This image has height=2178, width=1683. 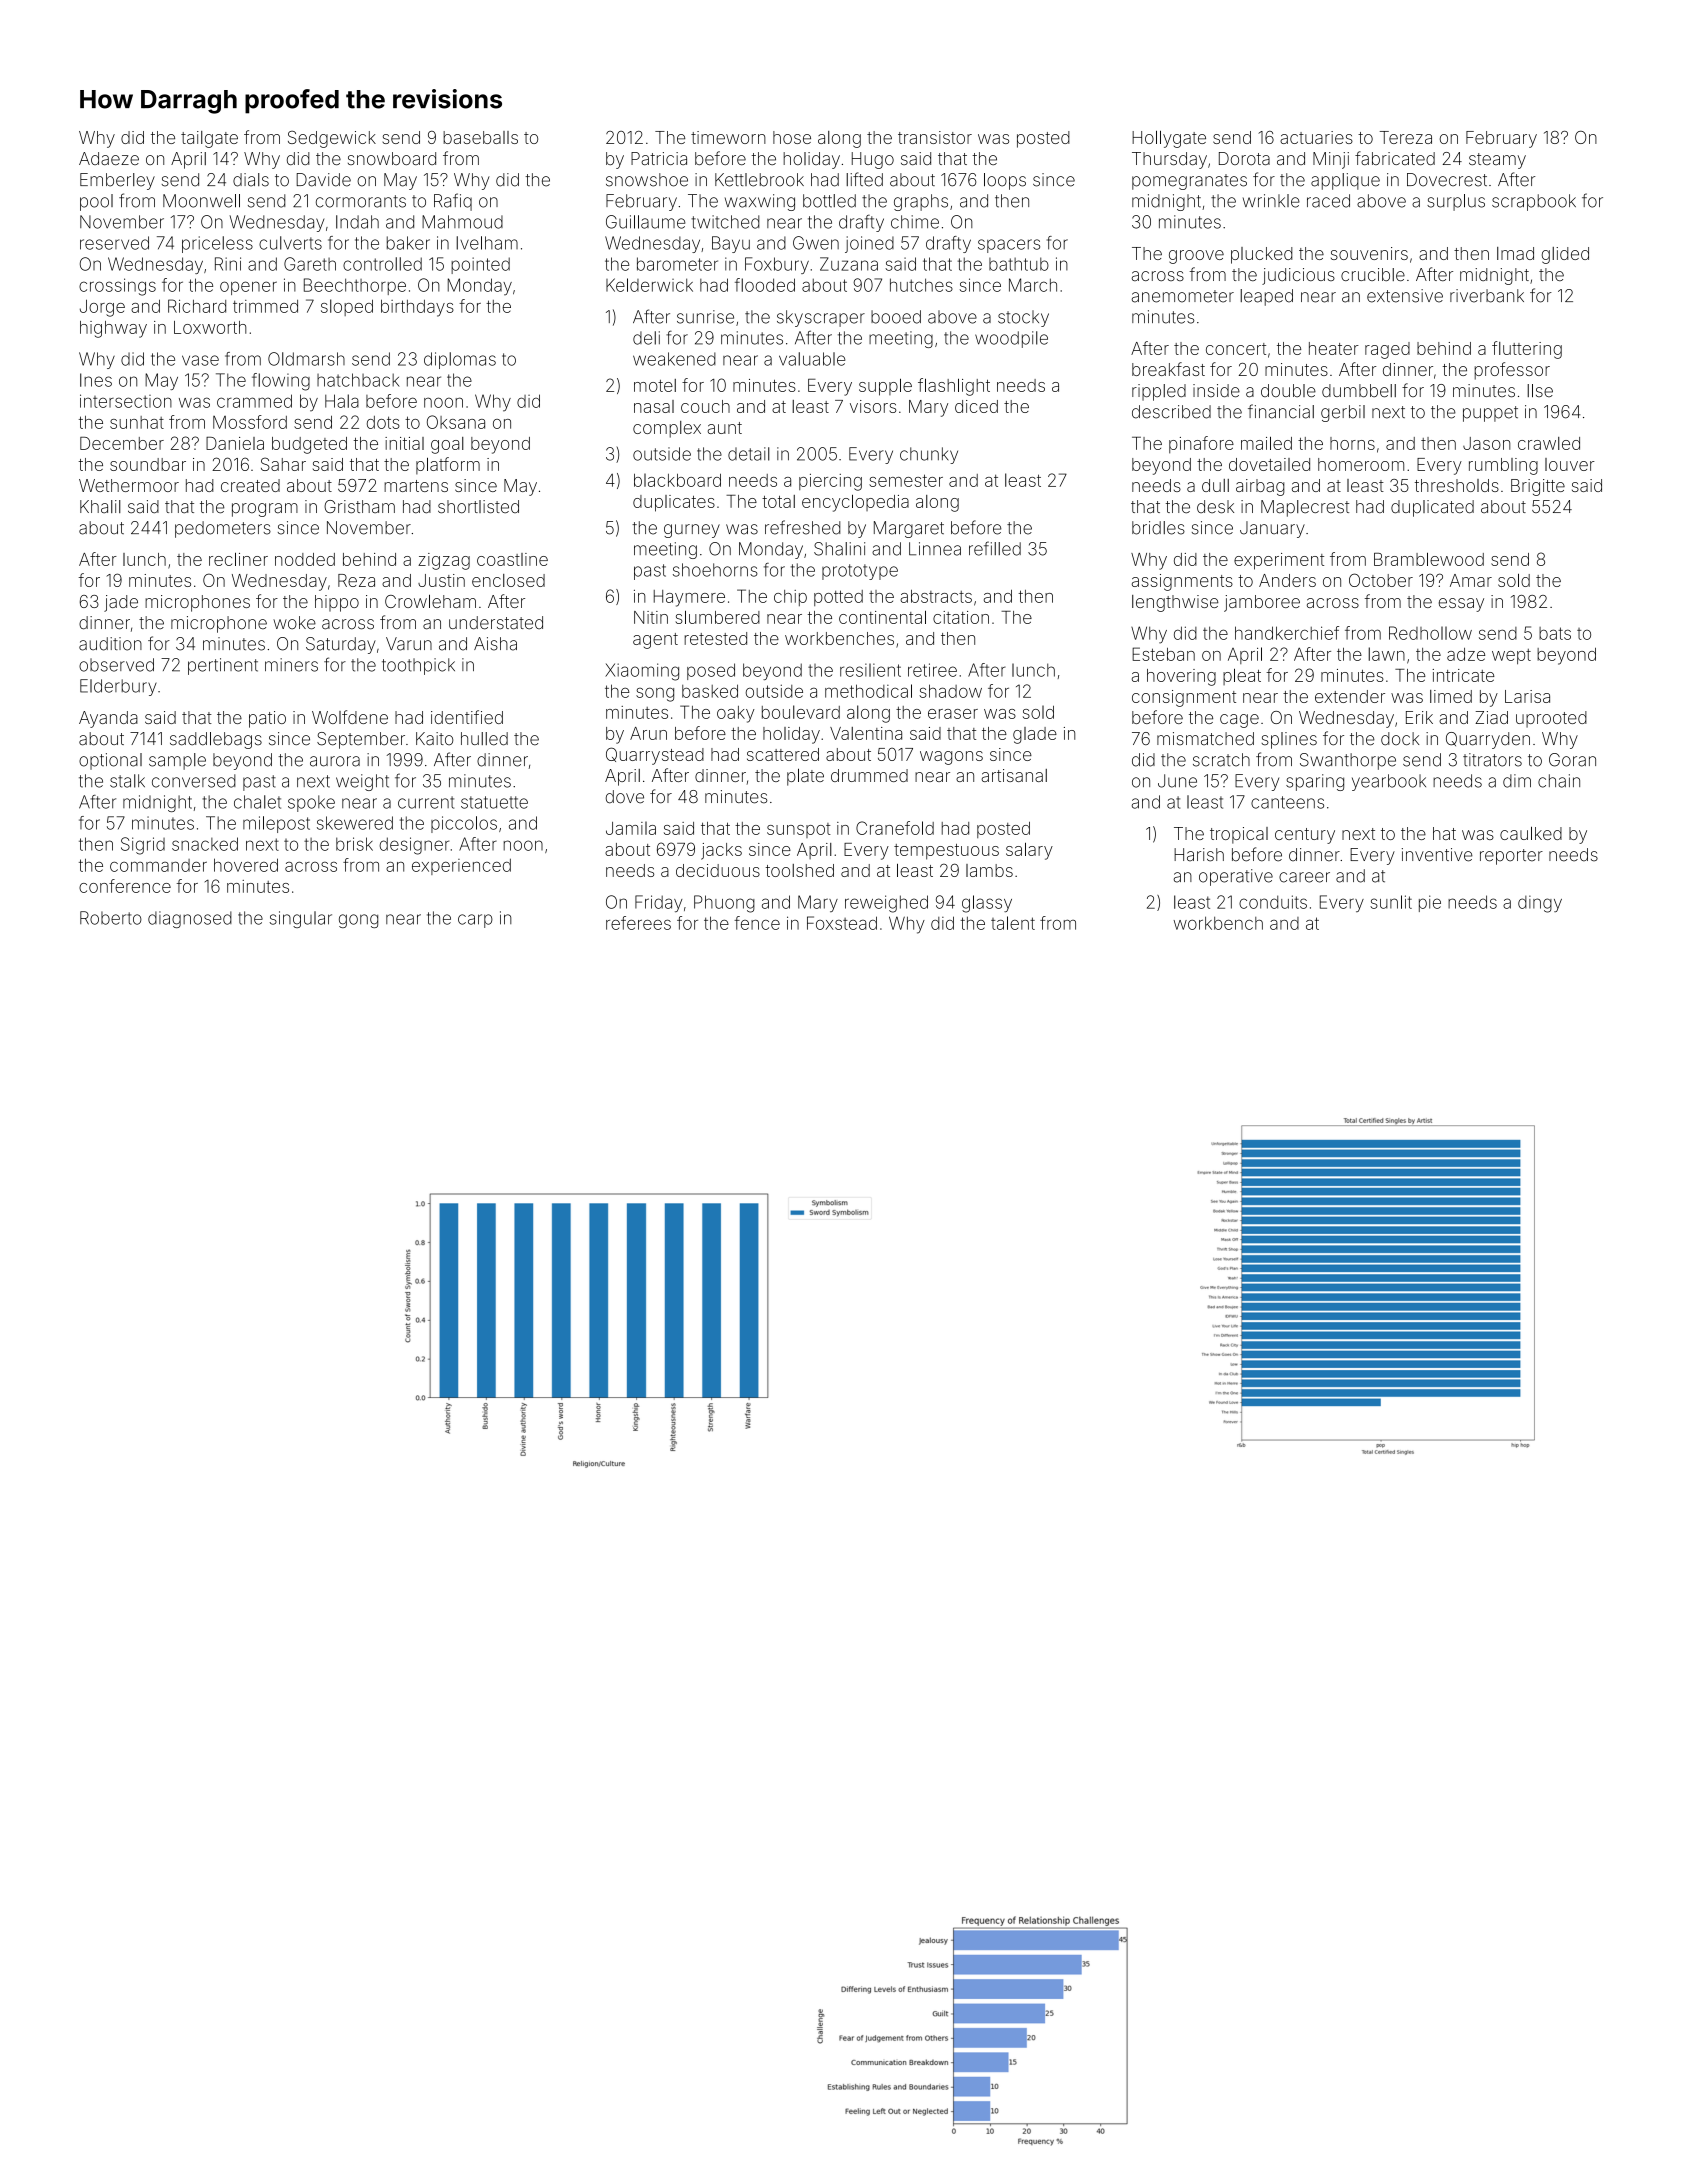 What do you see at coordinates (484, 739) in the image?
I see `hulled` at bounding box center [484, 739].
